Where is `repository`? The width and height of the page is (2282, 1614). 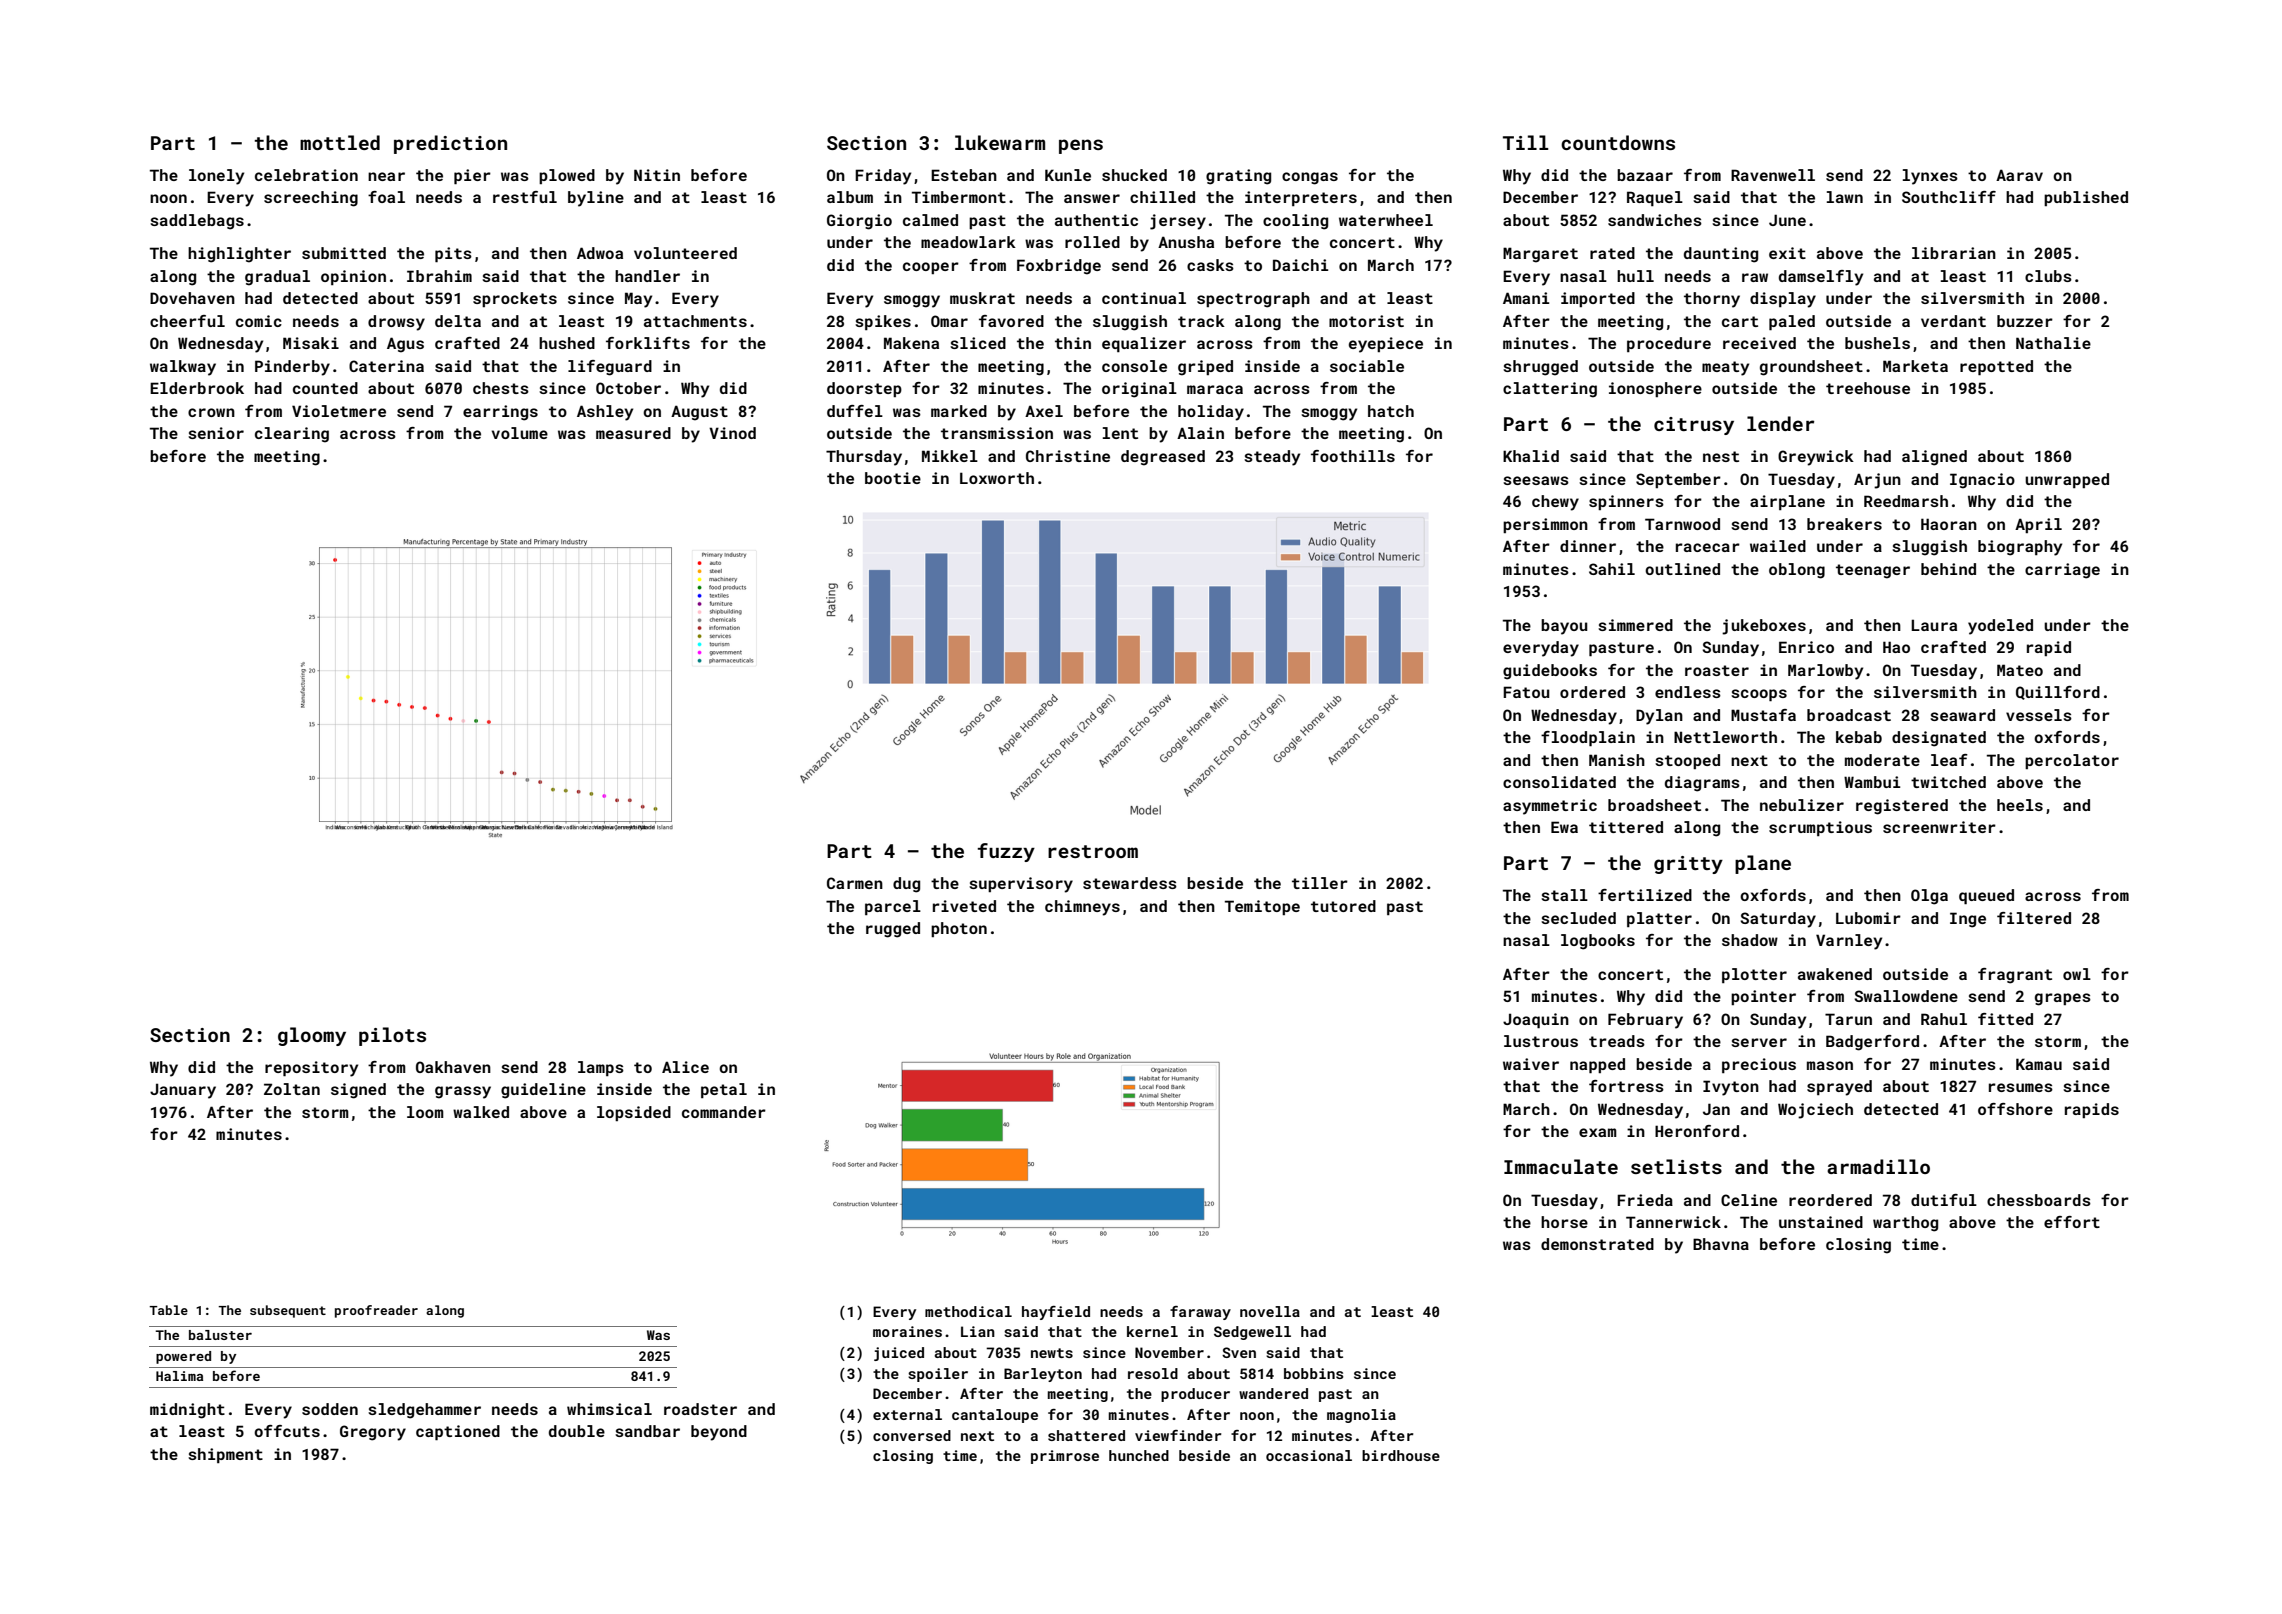 repository is located at coordinates (311, 1069).
